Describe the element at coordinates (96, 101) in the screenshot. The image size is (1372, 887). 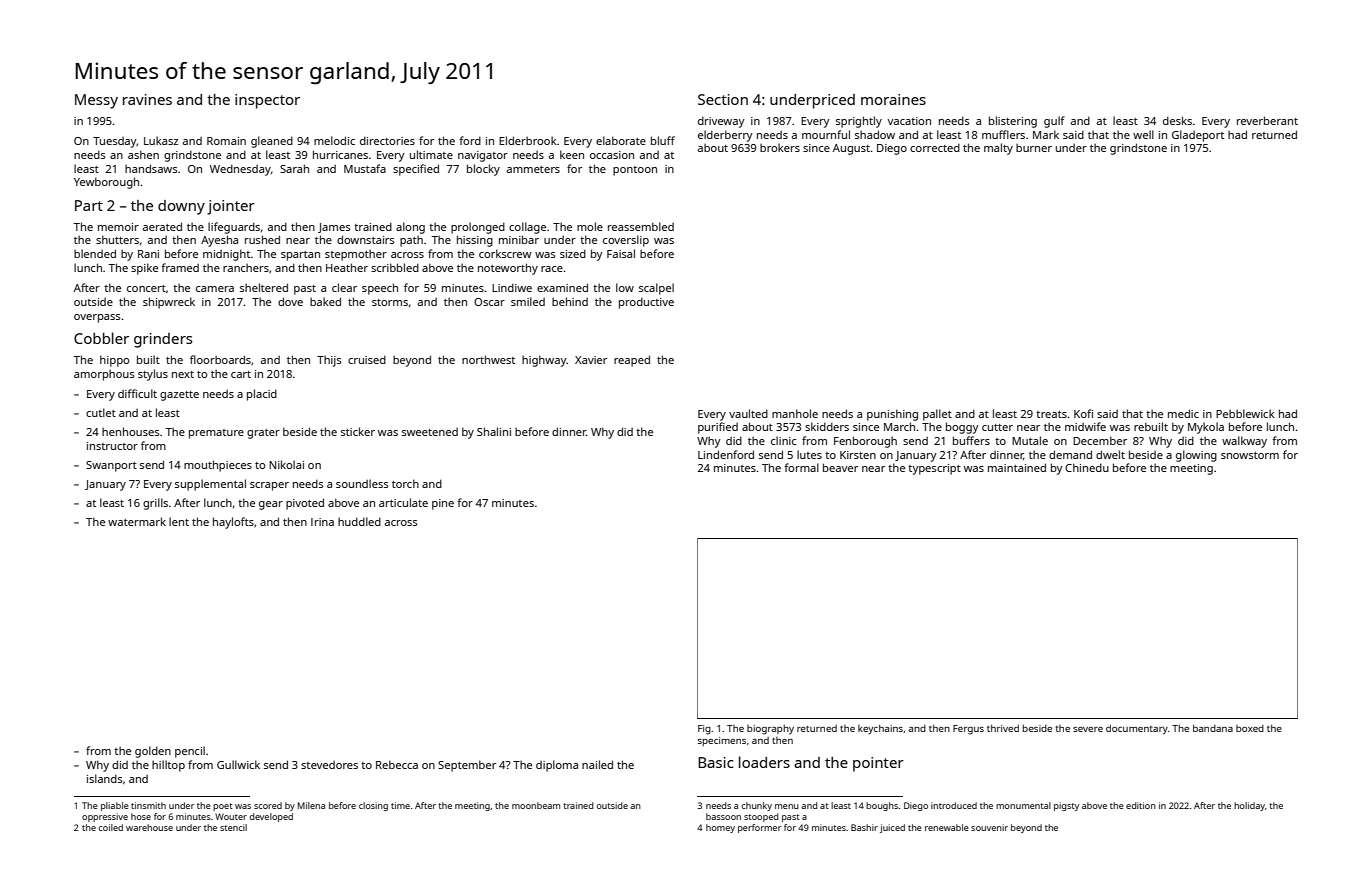
I see `Messy` at that location.
